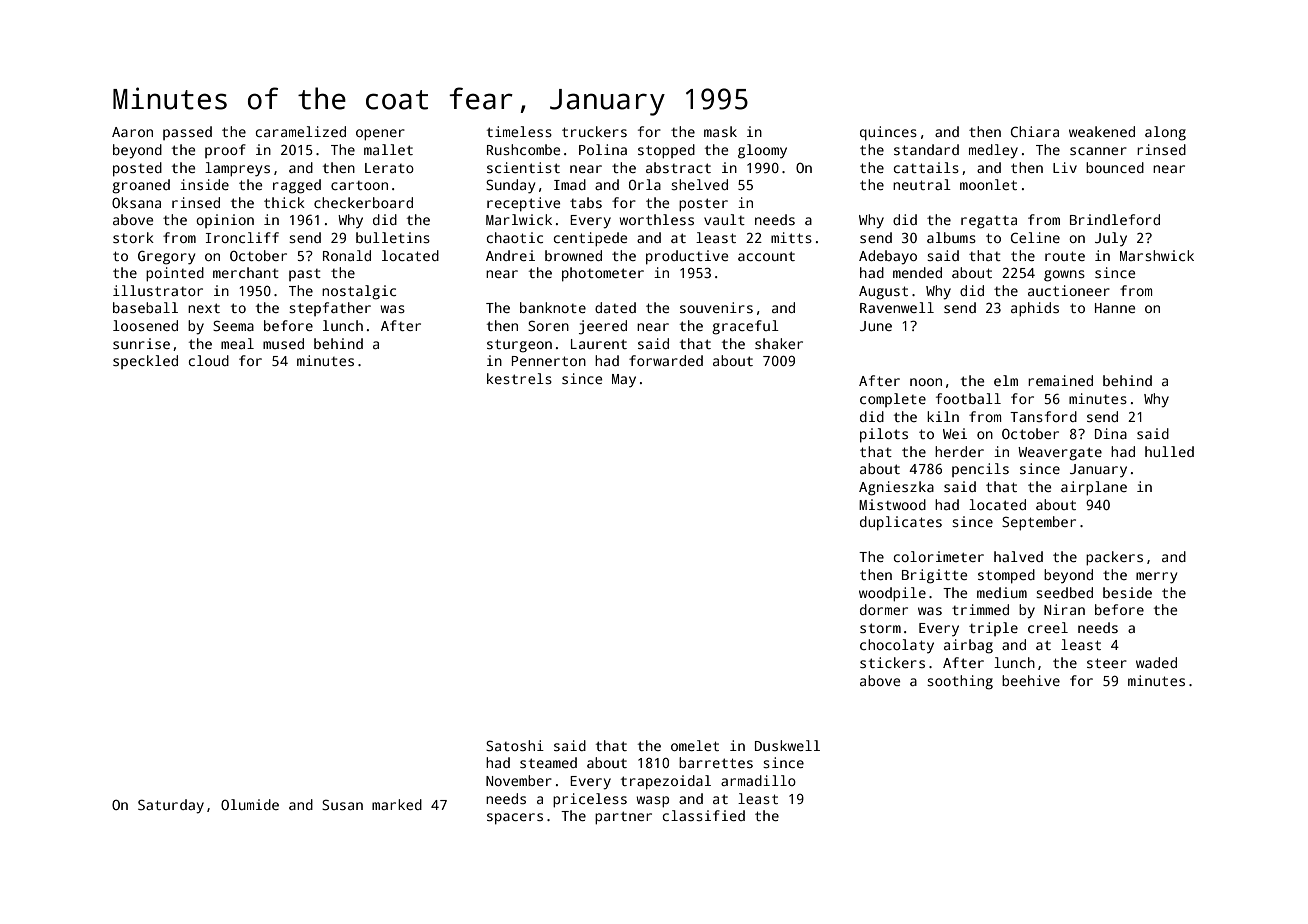  What do you see at coordinates (1060, 380) in the screenshot?
I see `remained` at bounding box center [1060, 380].
